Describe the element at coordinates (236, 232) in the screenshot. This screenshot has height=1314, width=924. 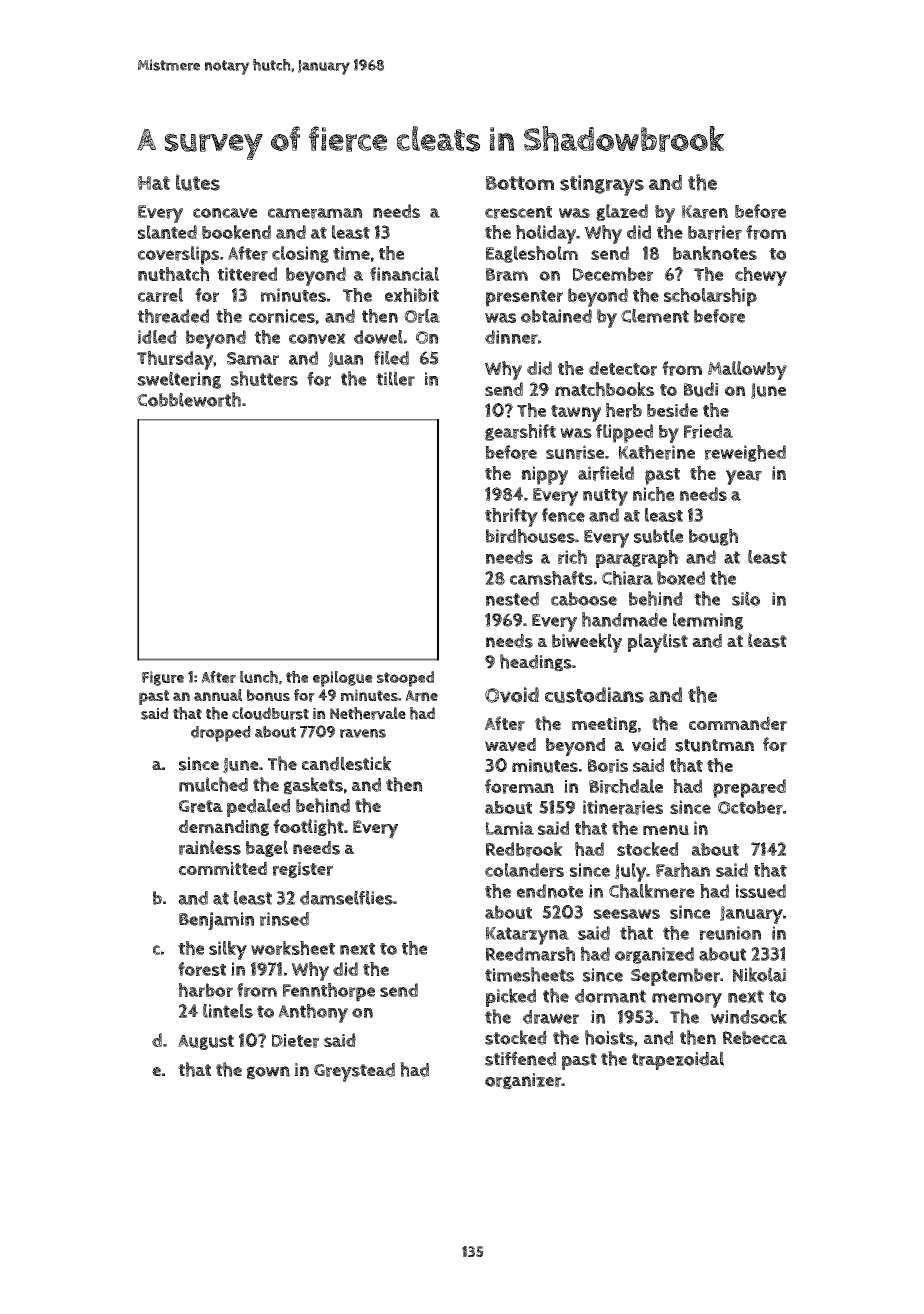
I see `bookend` at that location.
